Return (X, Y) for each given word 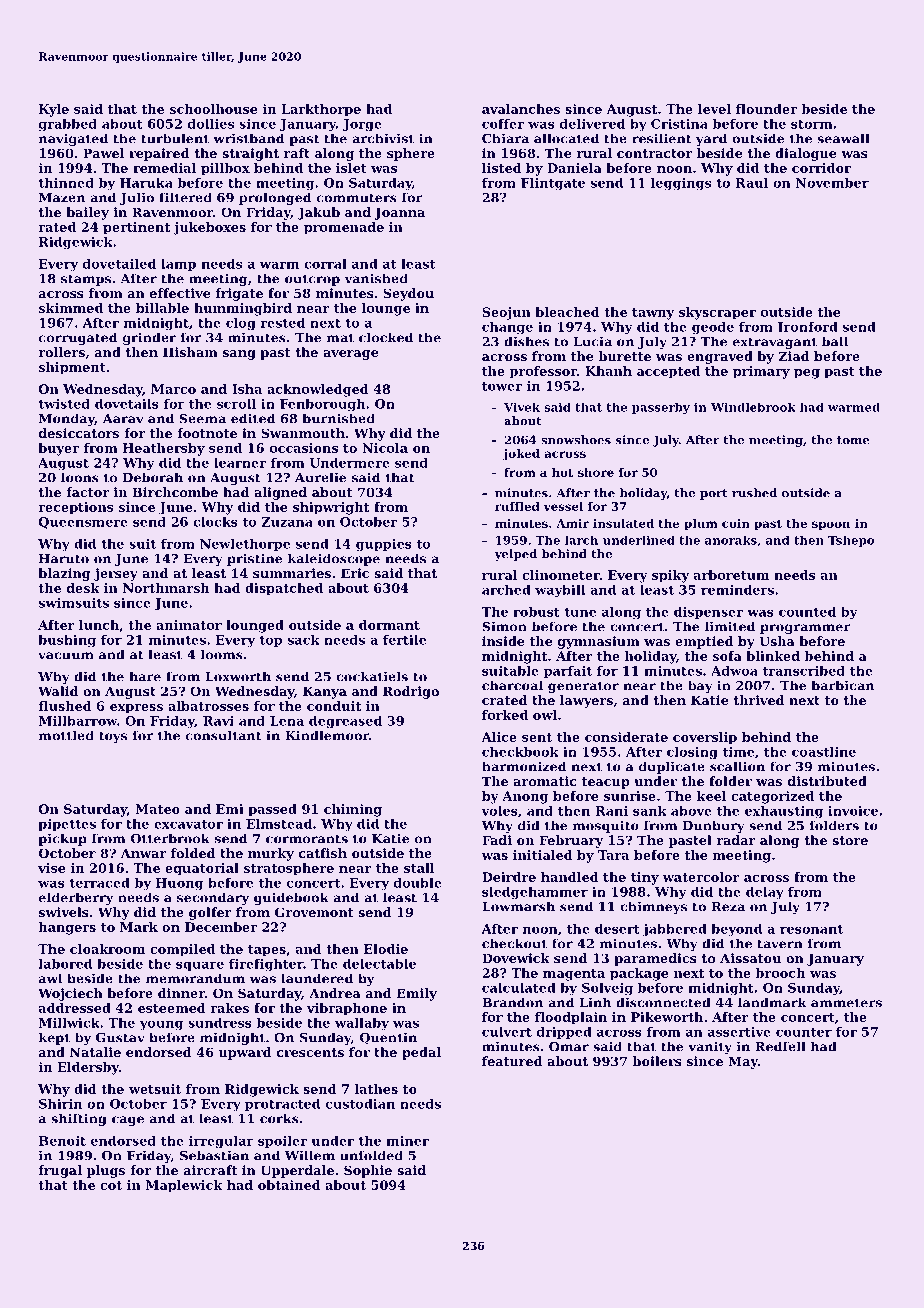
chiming (353, 810)
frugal (60, 1171)
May (743, 1062)
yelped (515, 555)
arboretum (731, 575)
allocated (566, 138)
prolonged (275, 198)
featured (512, 1061)
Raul (751, 183)
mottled (66, 735)
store (850, 840)
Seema (202, 419)
